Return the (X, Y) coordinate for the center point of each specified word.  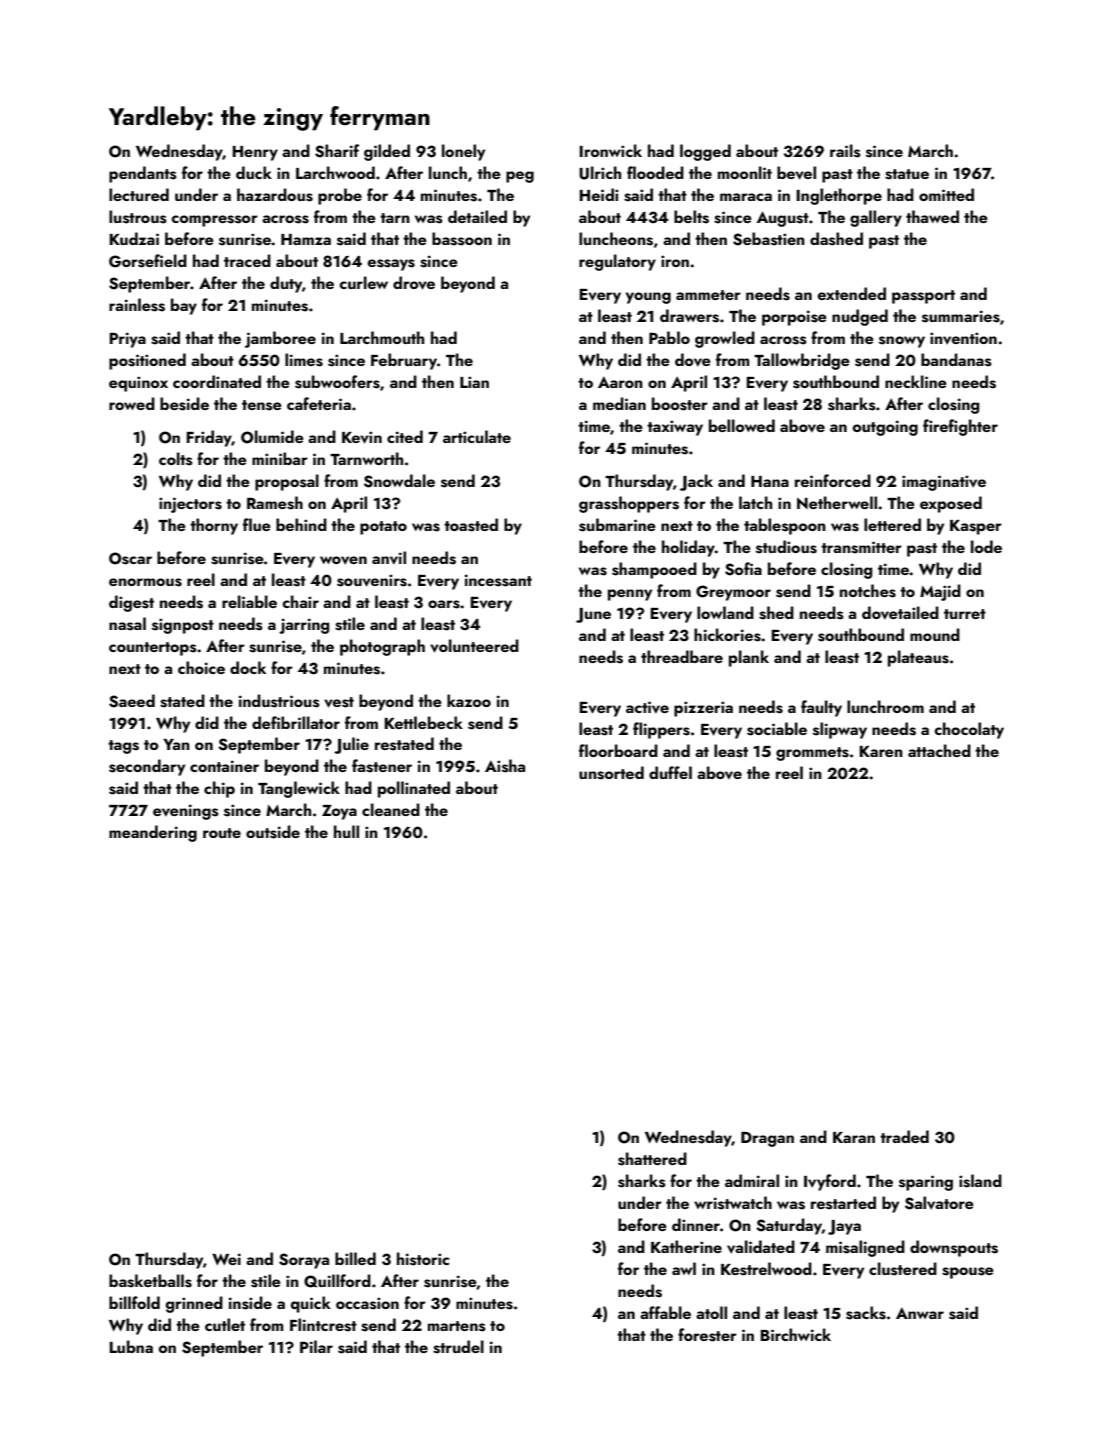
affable (665, 1312)
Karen (881, 751)
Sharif (337, 151)
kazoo (469, 700)
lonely (463, 152)
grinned (194, 1304)
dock (248, 667)
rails (845, 151)
